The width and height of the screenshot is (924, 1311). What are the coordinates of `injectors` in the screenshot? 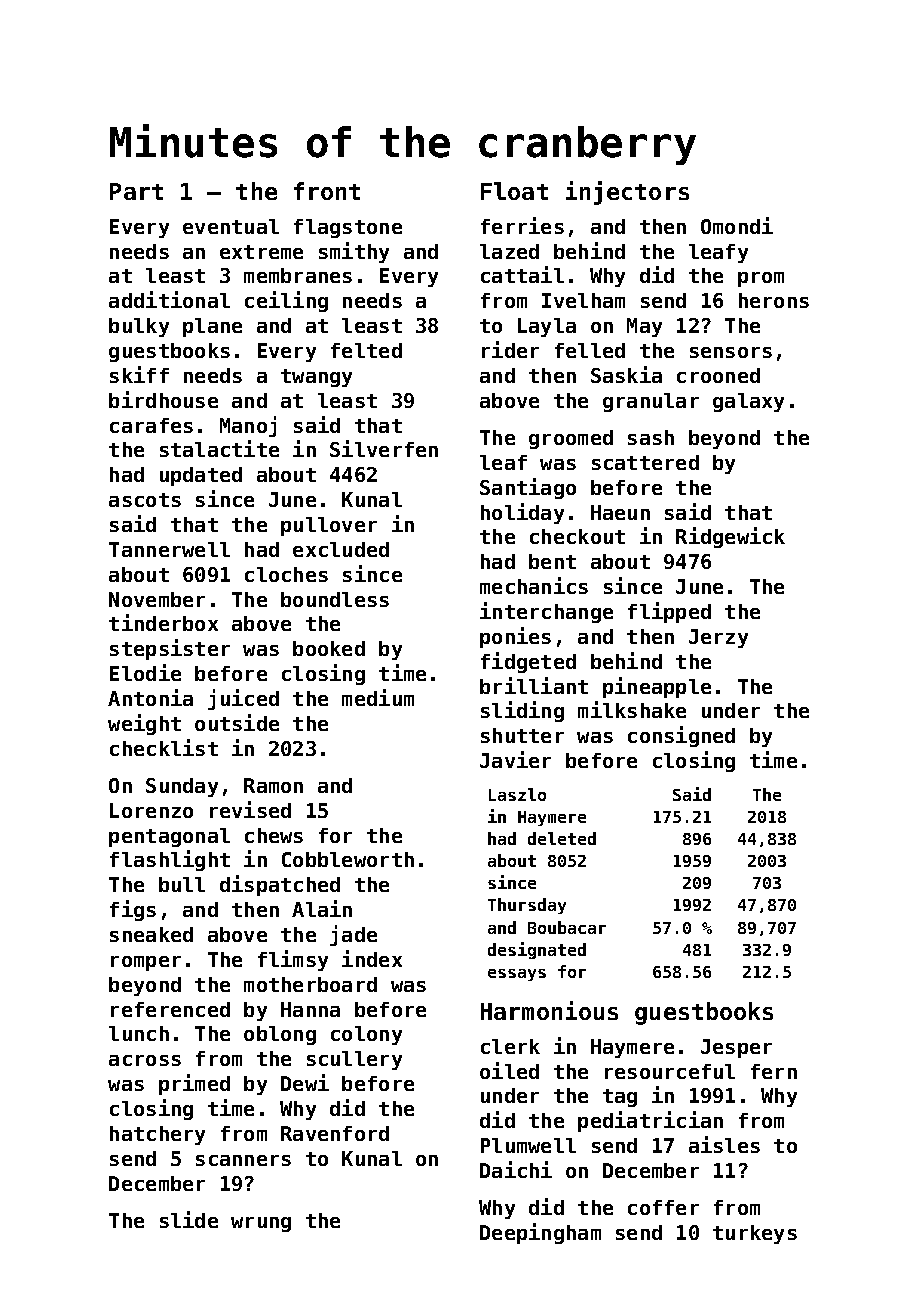 It's located at (627, 193).
